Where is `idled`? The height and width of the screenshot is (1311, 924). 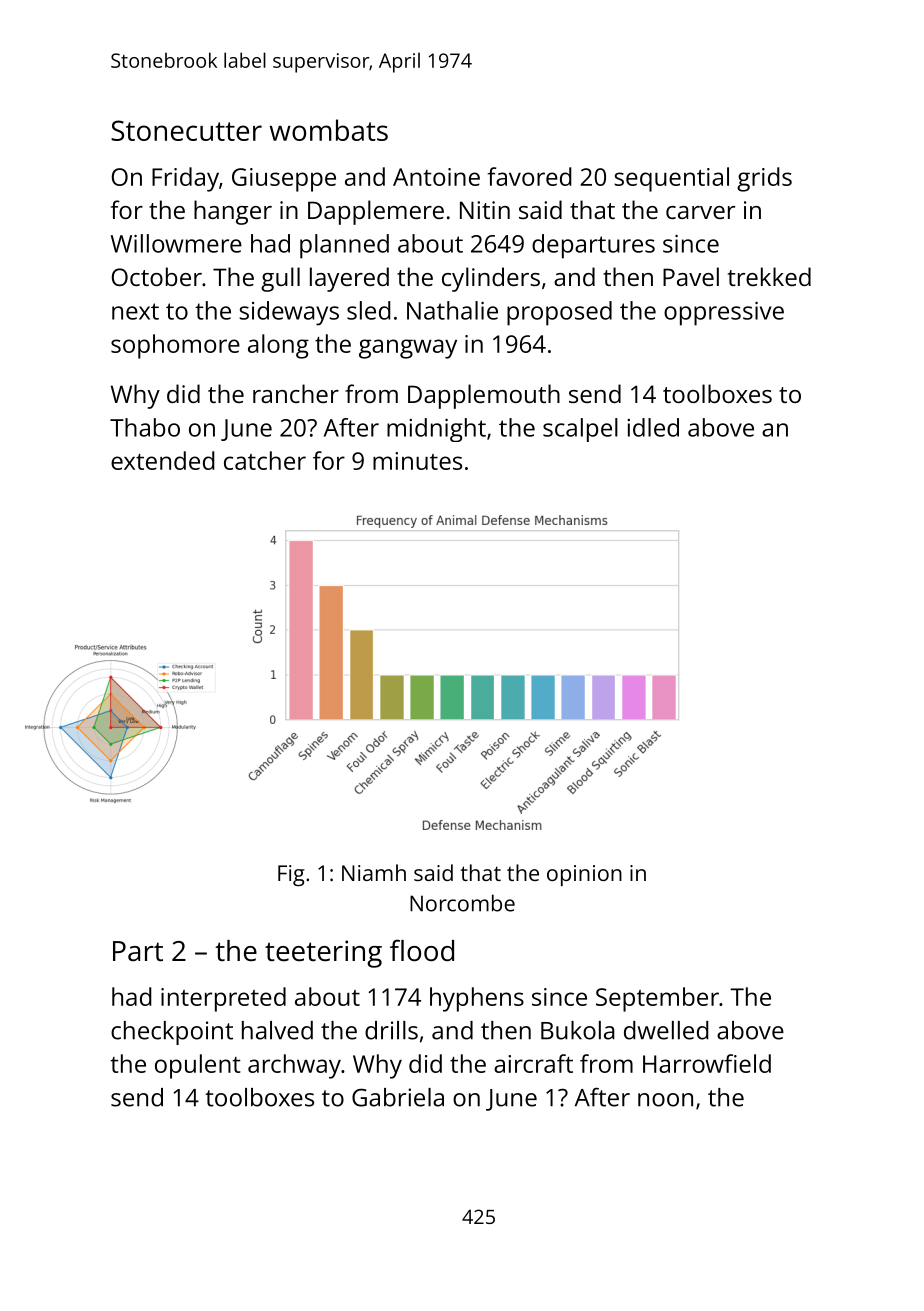 idled is located at coordinates (653, 427).
